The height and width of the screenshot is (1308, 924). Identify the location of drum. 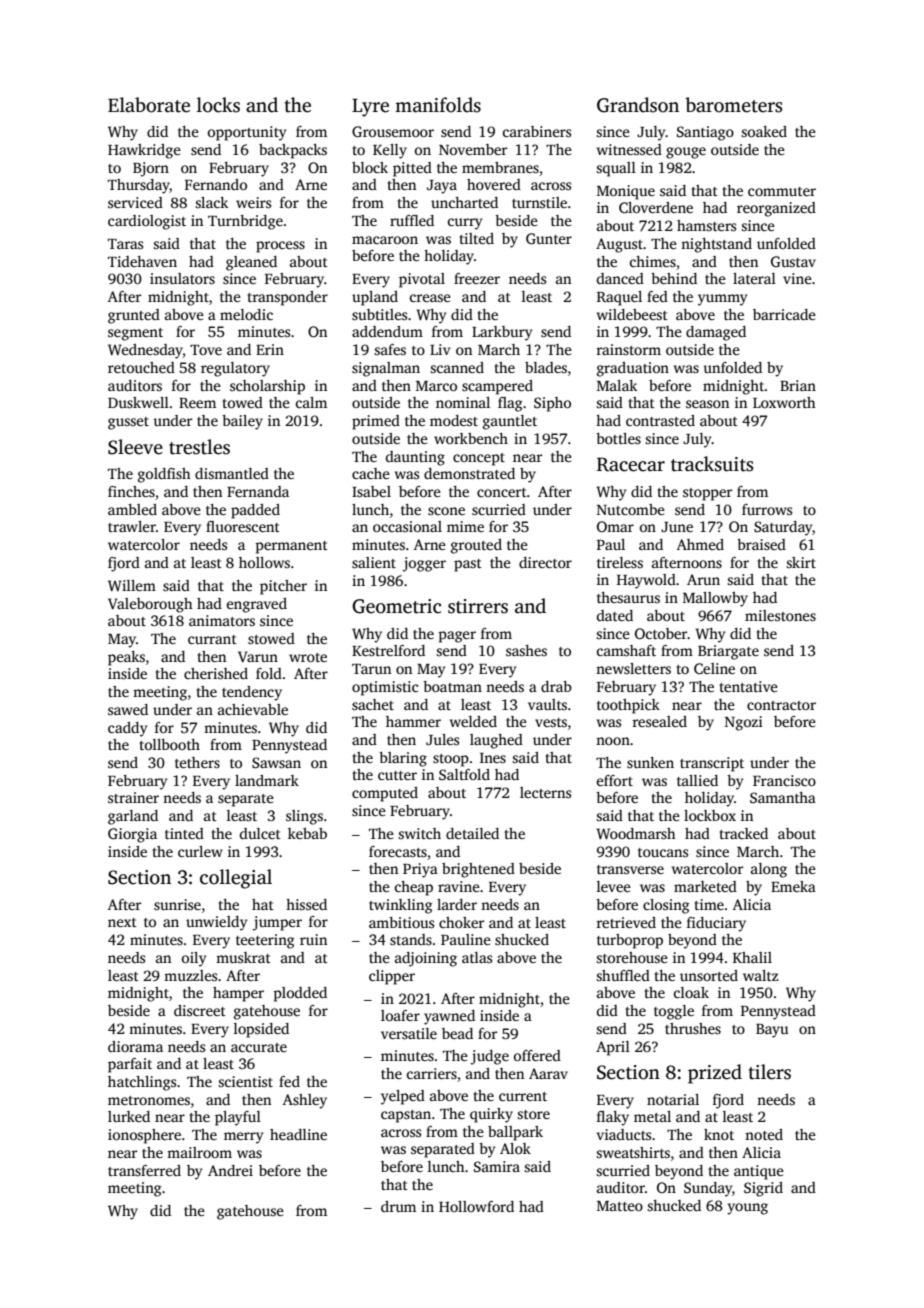
(398, 1206).
